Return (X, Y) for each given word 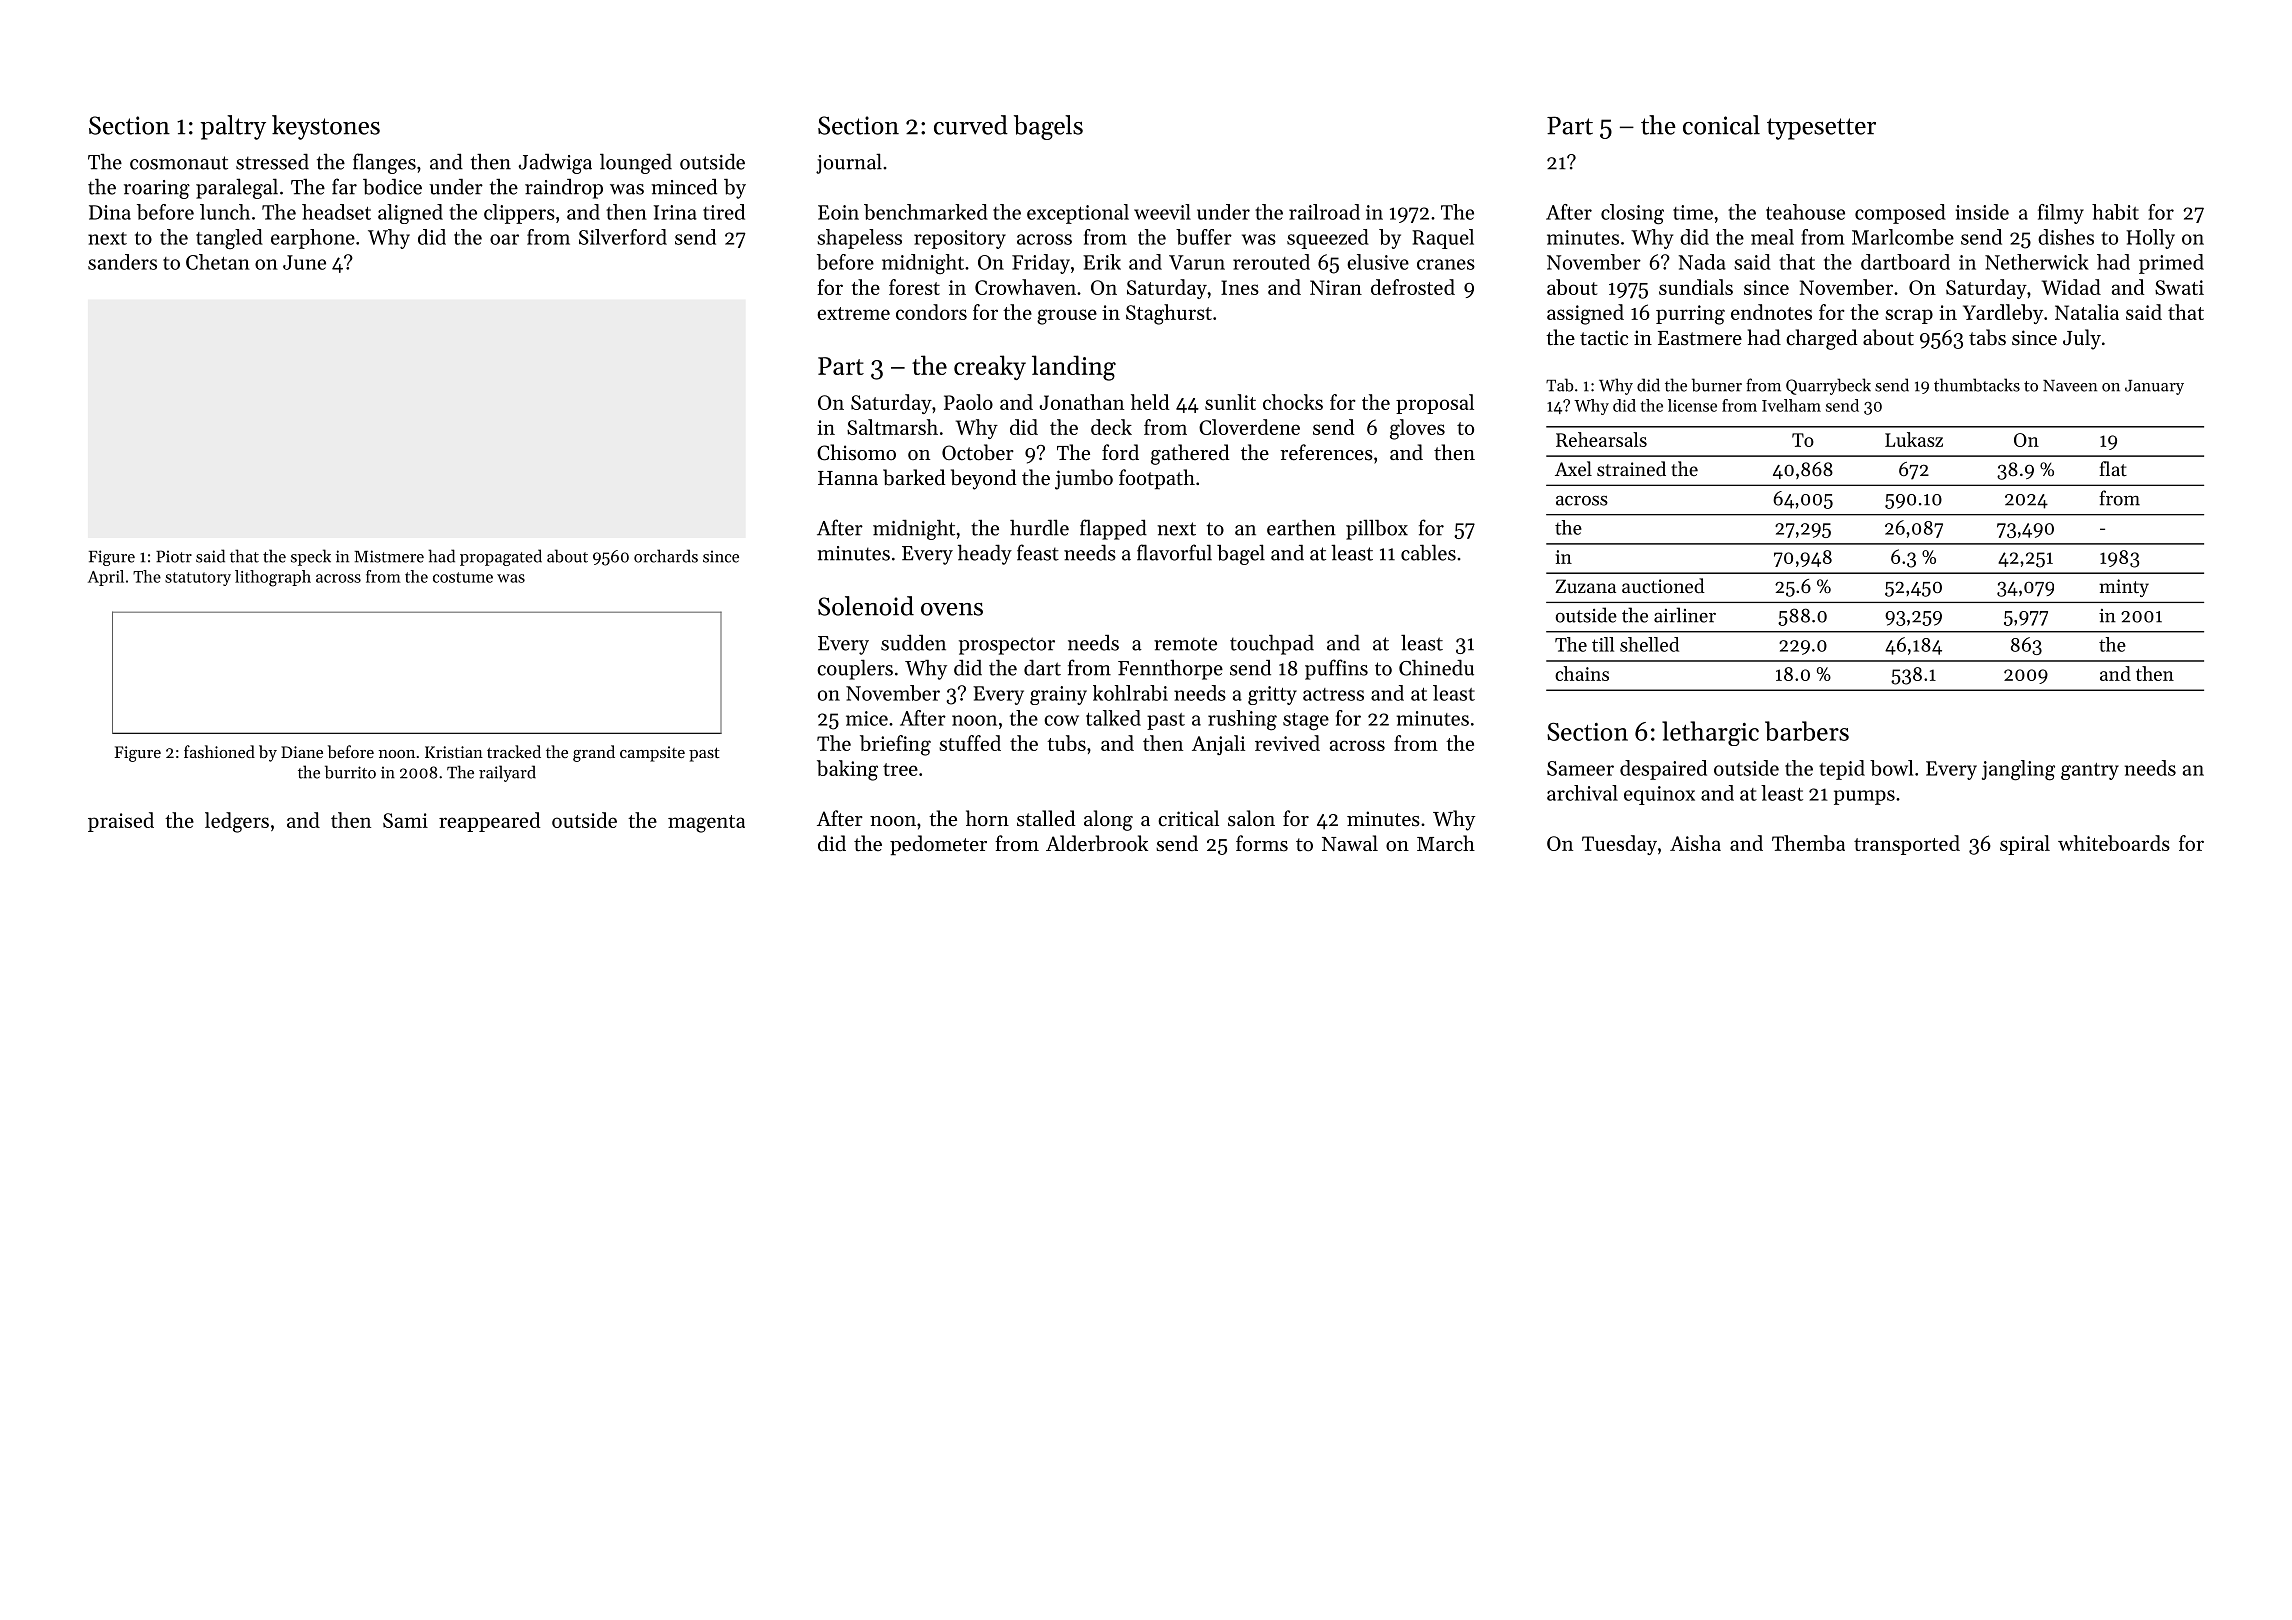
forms (1262, 843)
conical (1721, 125)
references (1326, 452)
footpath (1157, 479)
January (2154, 387)
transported (1907, 845)
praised (121, 822)
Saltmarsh (892, 427)
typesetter (1821, 129)
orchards (666, 556)
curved (971, 125)
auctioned (1663, 585)
